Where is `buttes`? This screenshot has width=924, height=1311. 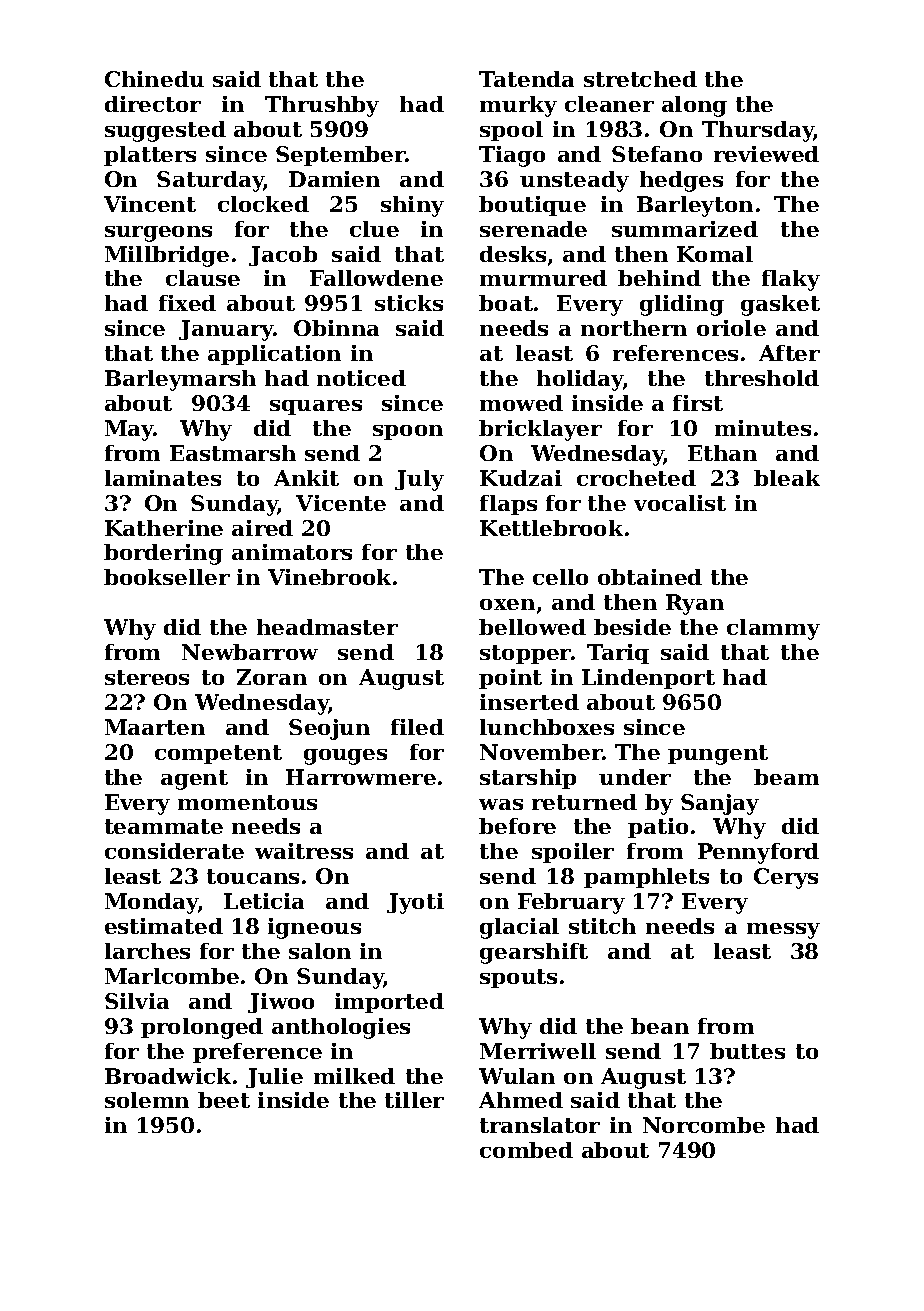
buttes is located at coordinates (747, 1051).
